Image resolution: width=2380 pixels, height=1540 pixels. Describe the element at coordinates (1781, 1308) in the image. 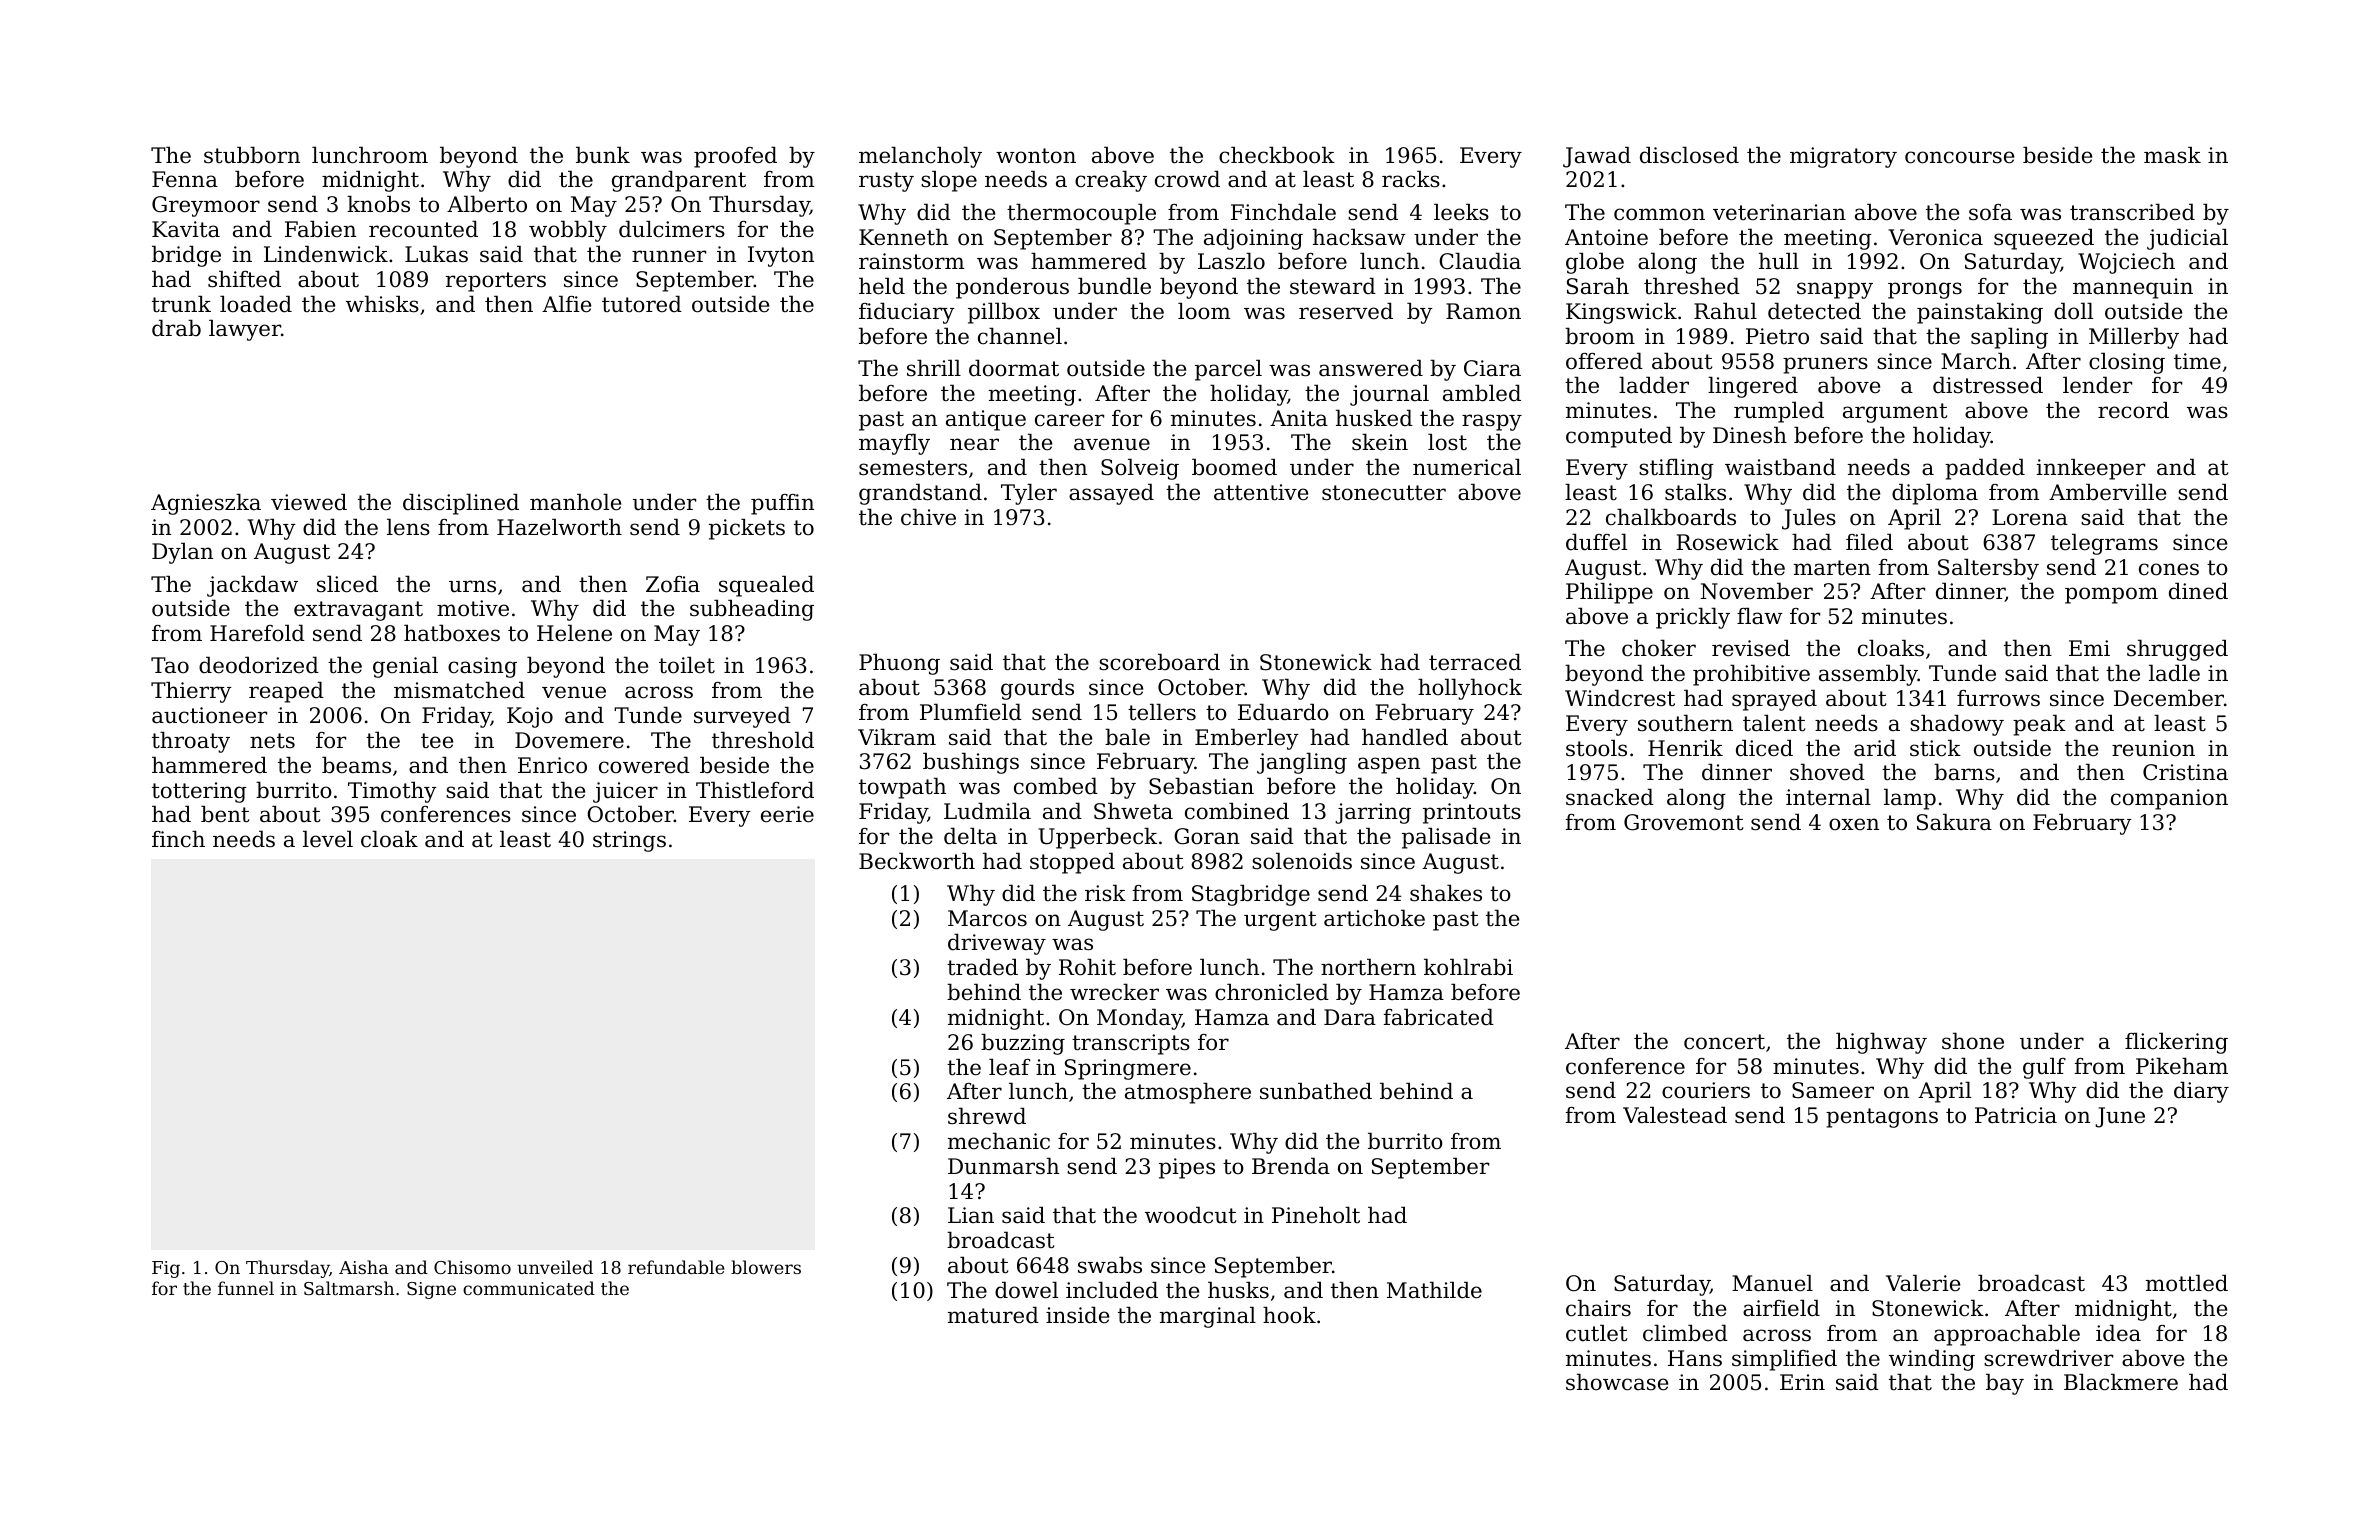

I see `airfield` at that location.
